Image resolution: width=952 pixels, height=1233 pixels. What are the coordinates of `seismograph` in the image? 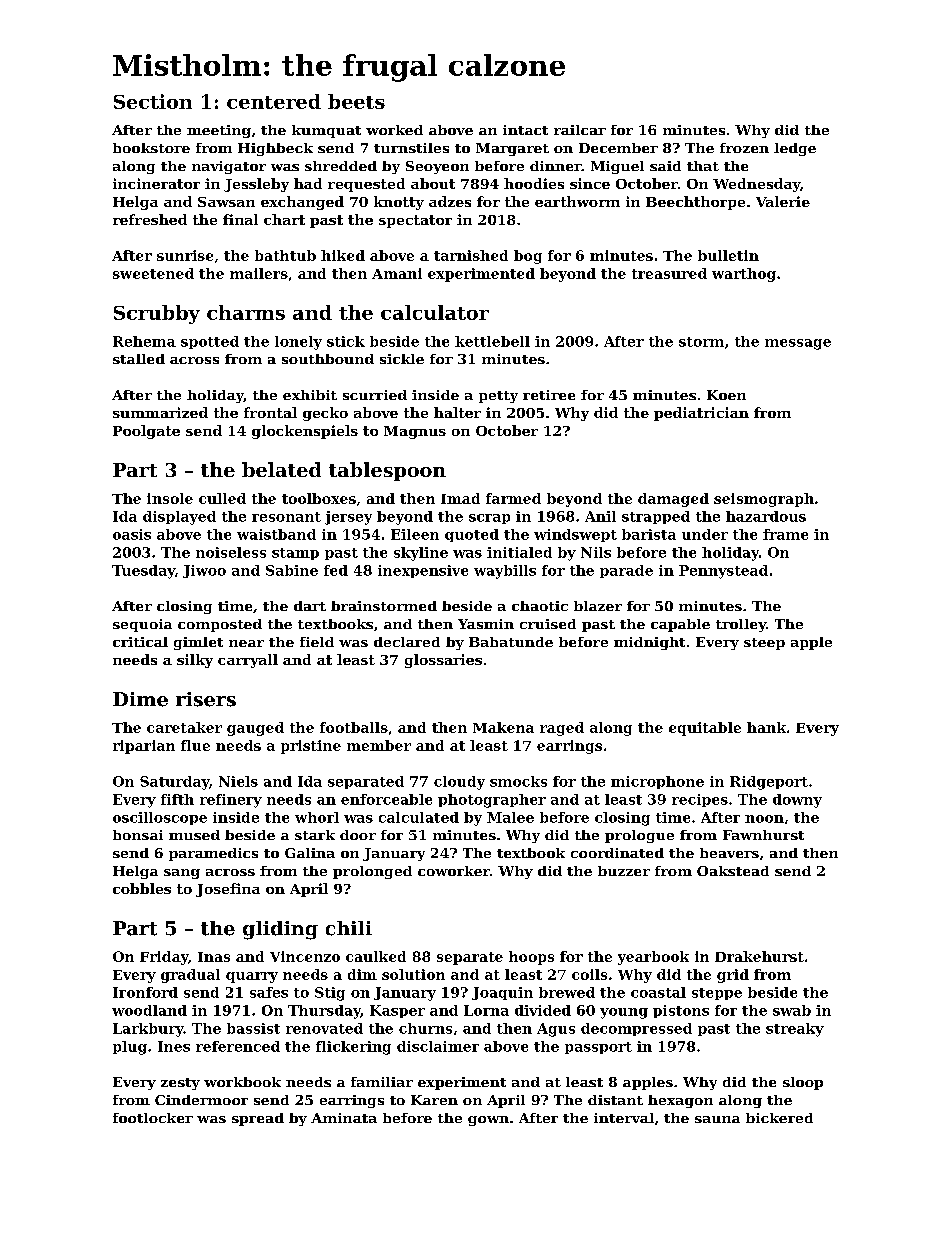 It's located at (764, 500).
